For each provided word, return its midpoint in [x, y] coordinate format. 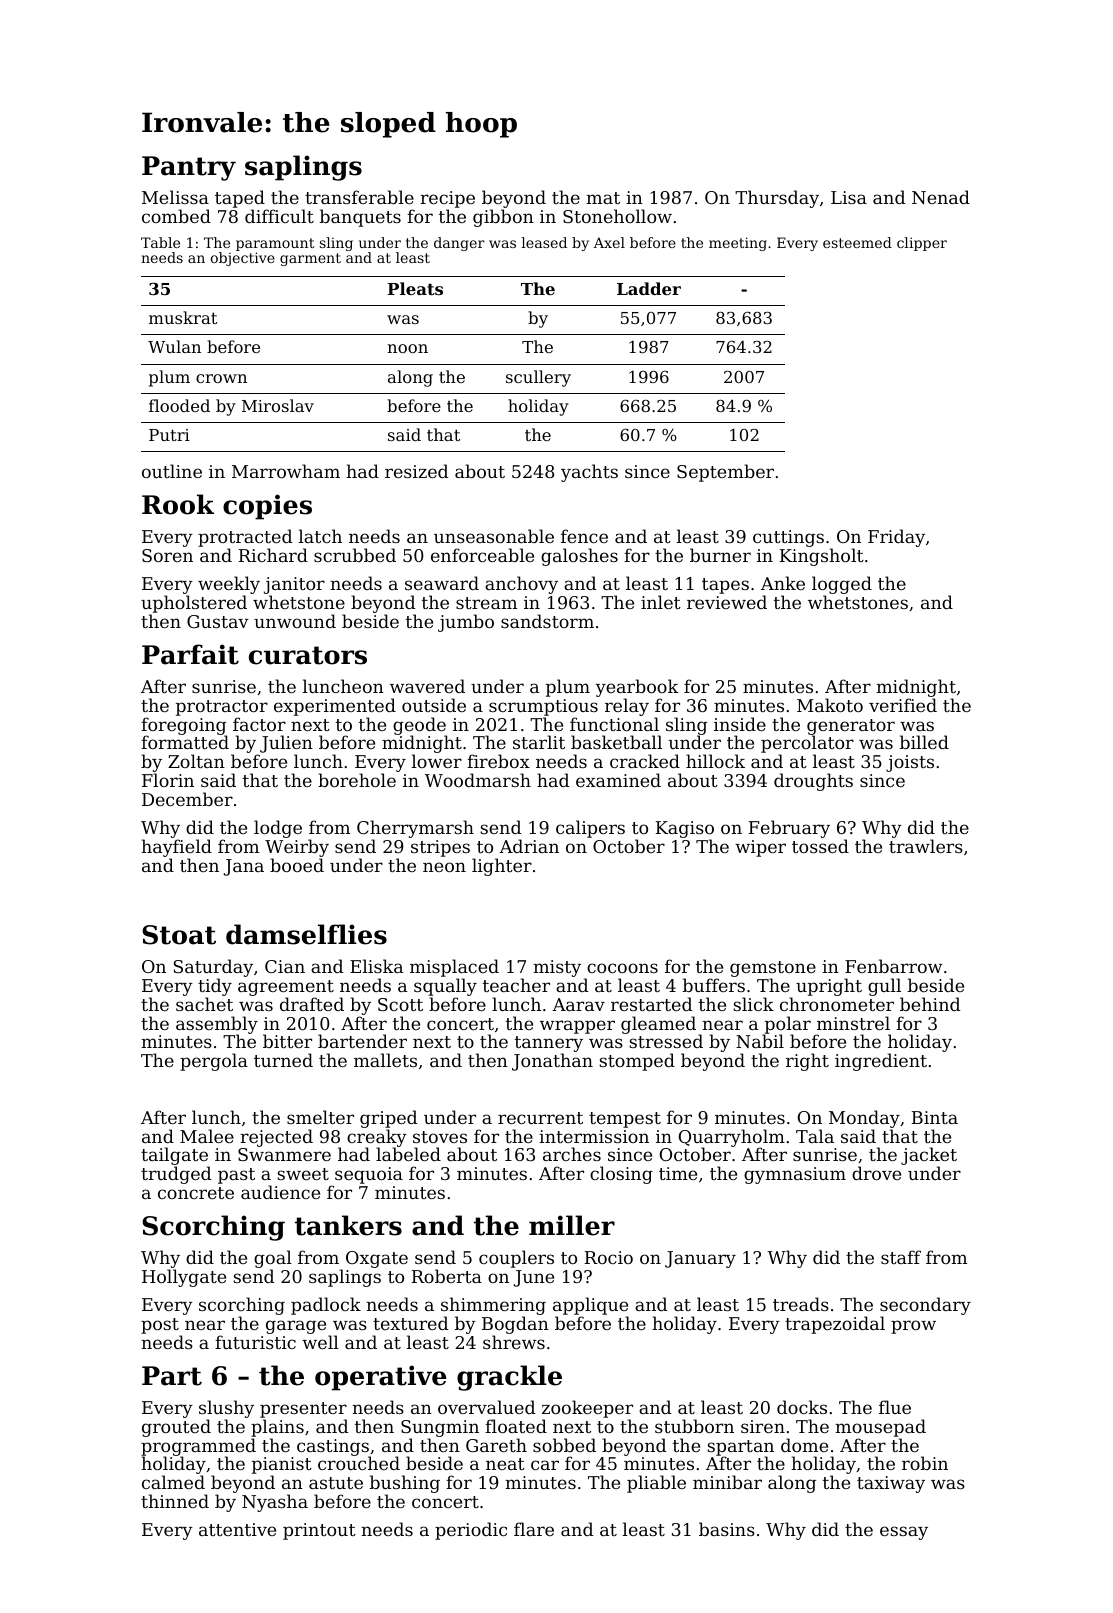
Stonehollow [617, 216]
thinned [175, 1501]
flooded [179, 405]
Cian [285, 966]
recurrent [540, 1118]
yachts [589, 473]
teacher [516, 985]
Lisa [849, 197]
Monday [864, 1119]
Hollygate [184, 1278]
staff [901, 1257]
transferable [359, 197]
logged [842, 585]
